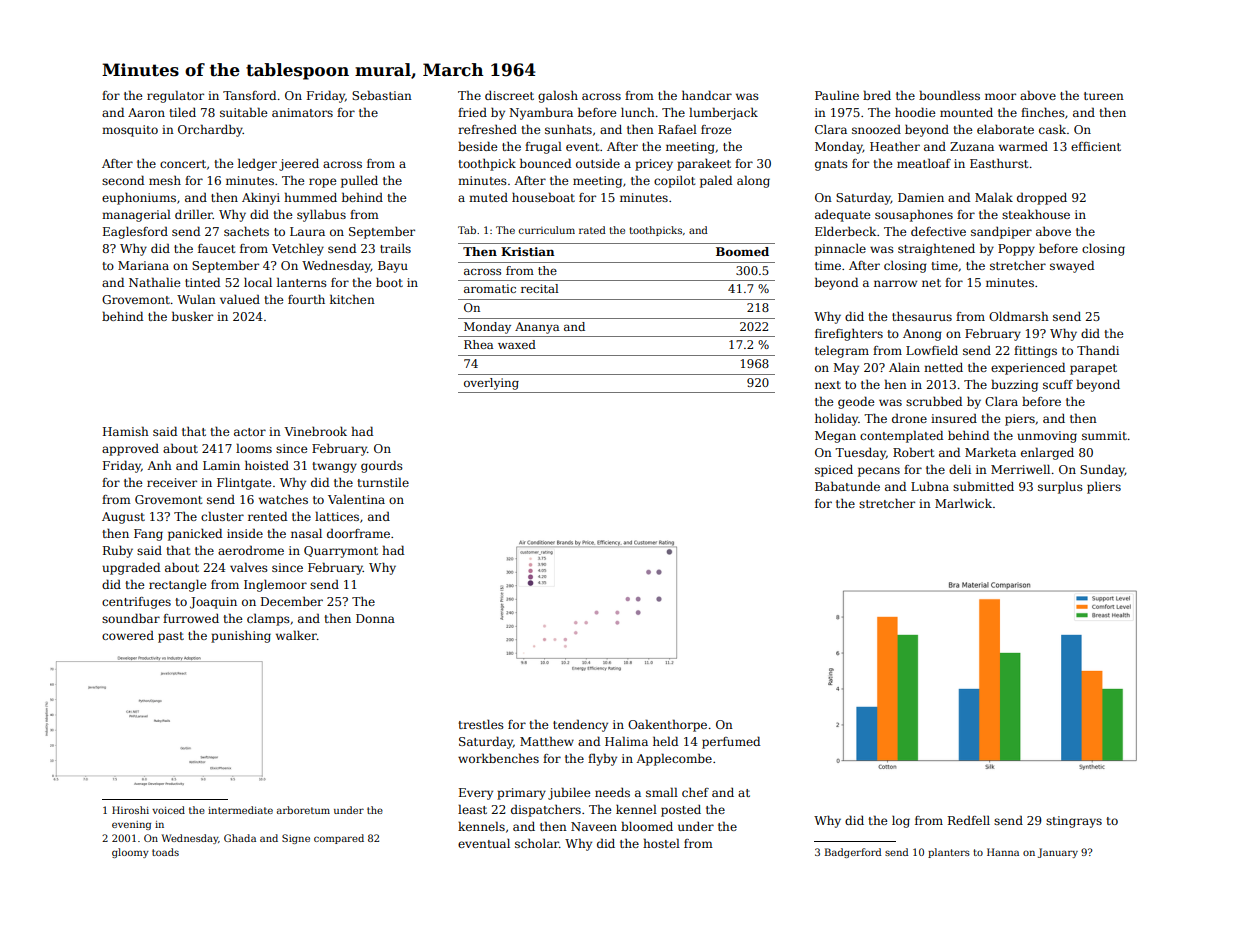 The height and width of the screenshot is (952, 1233). Describe the element at coordinates (731, 742) in the screenshot. I see `perfumed` at that location.
